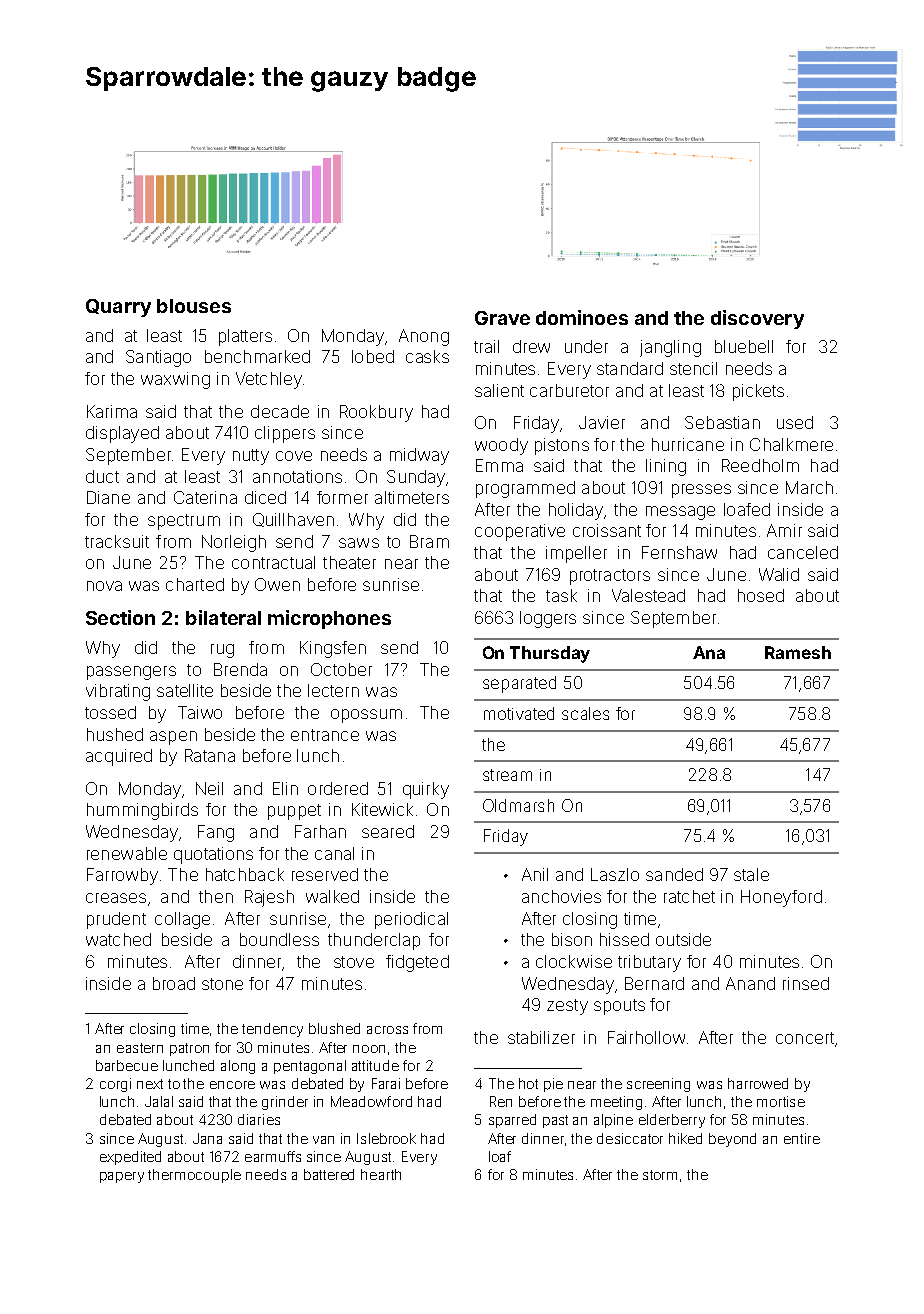 This screenshot has width=924, height=1314. Describe the element at coordinates (130, 1158) in the screenshot. I see `expedited` at that location.
